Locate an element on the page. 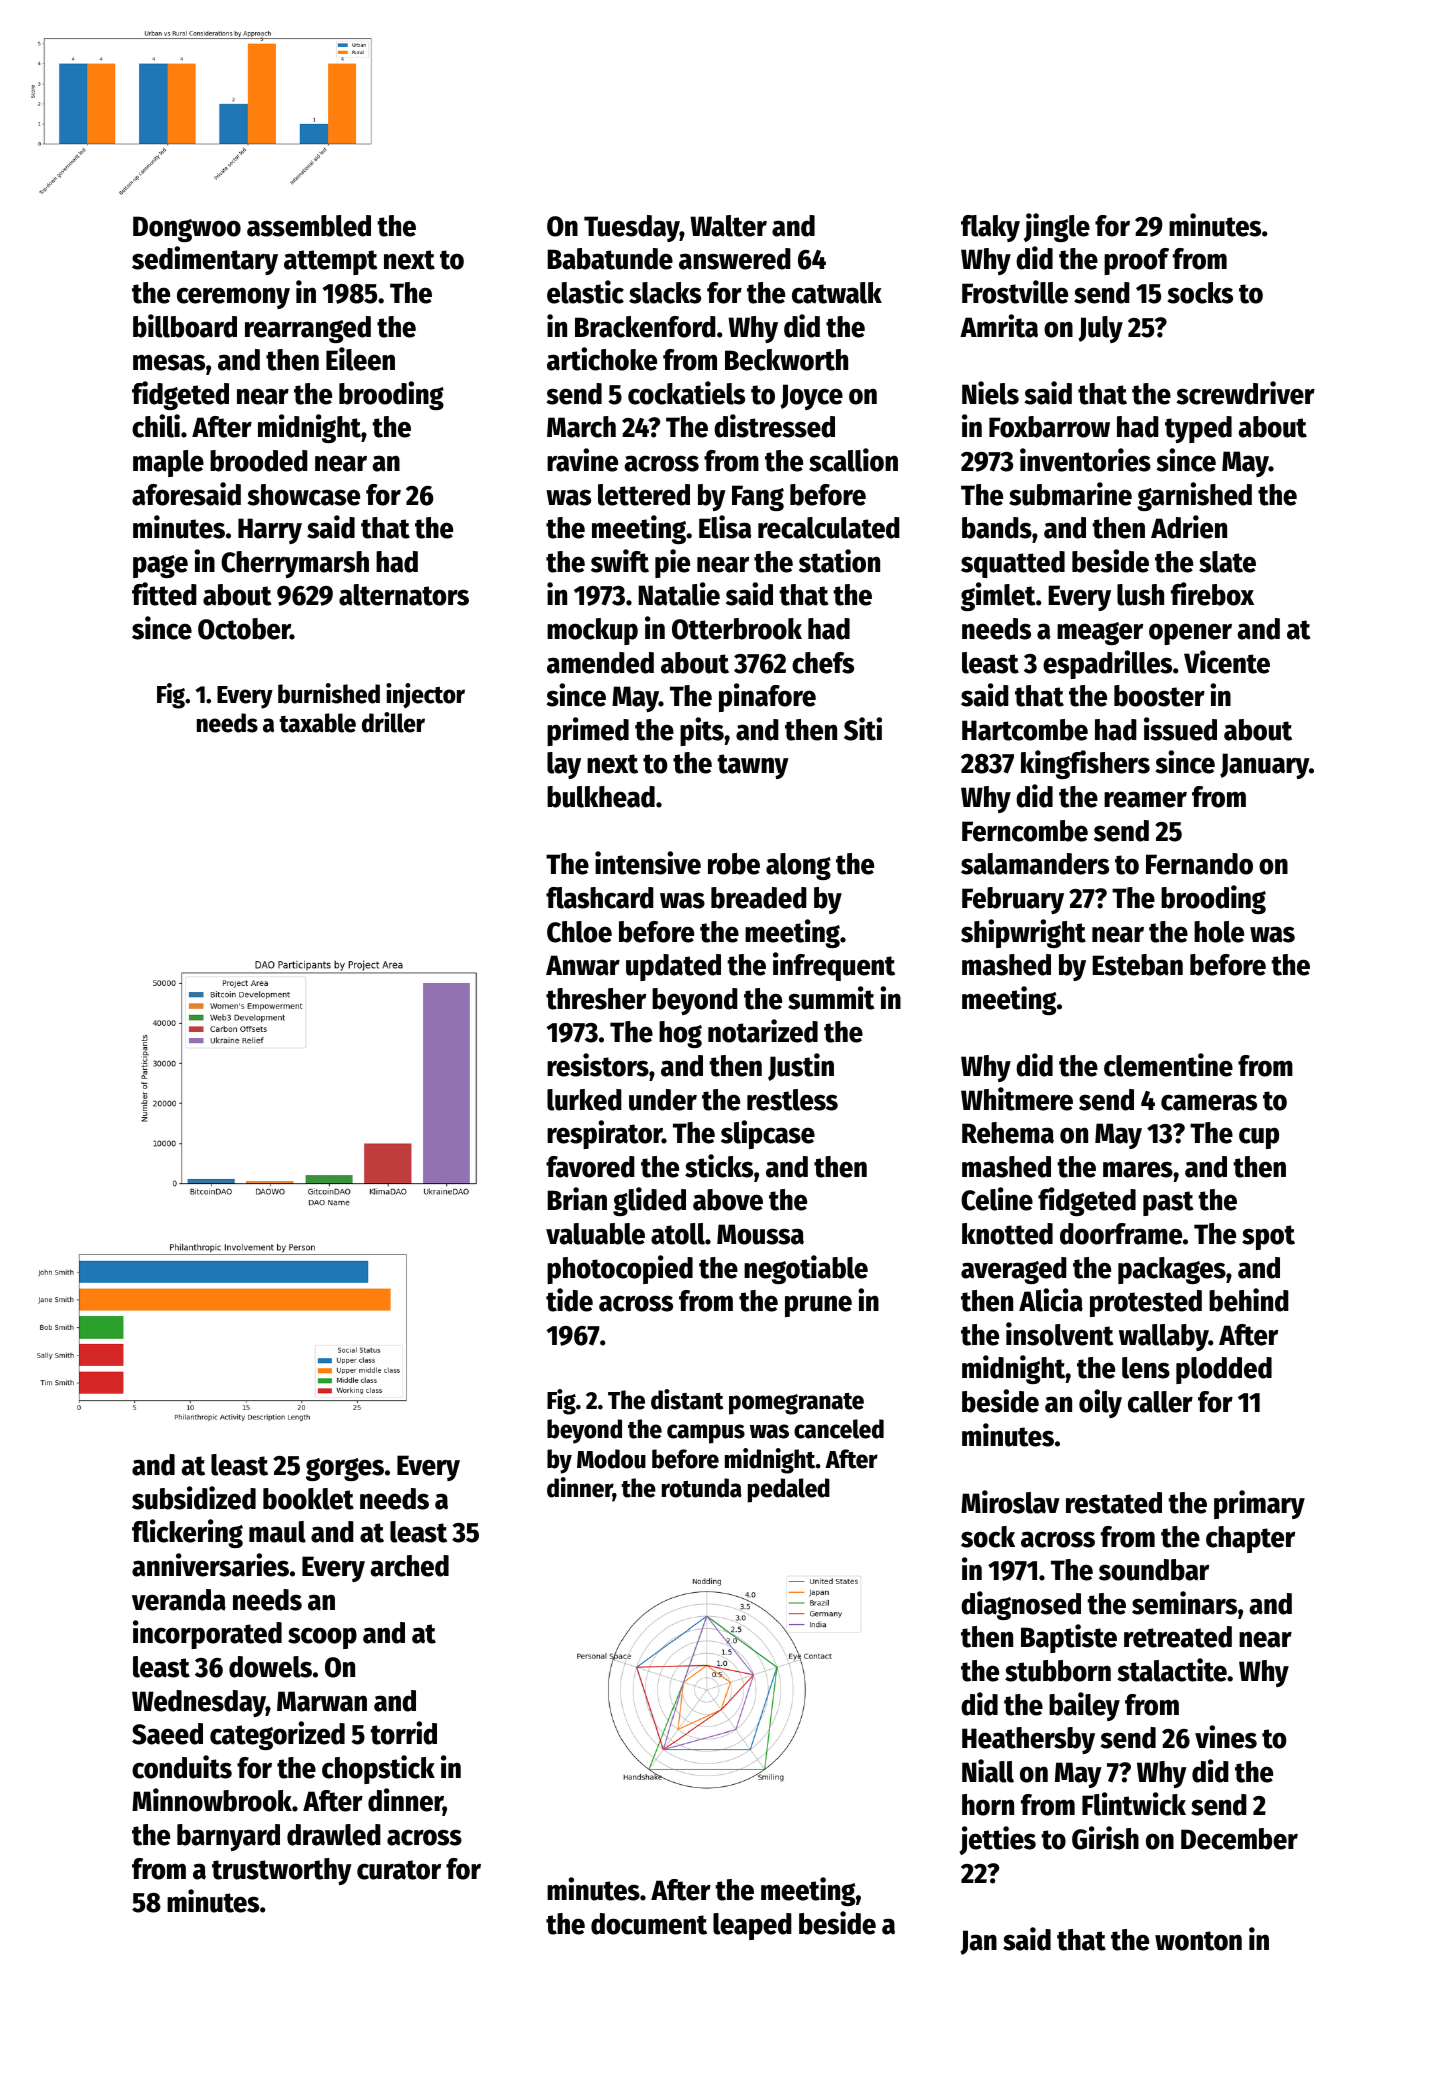 The width and height of the page is (1450, 2100). taxable is located at coordinates (317, 723).
